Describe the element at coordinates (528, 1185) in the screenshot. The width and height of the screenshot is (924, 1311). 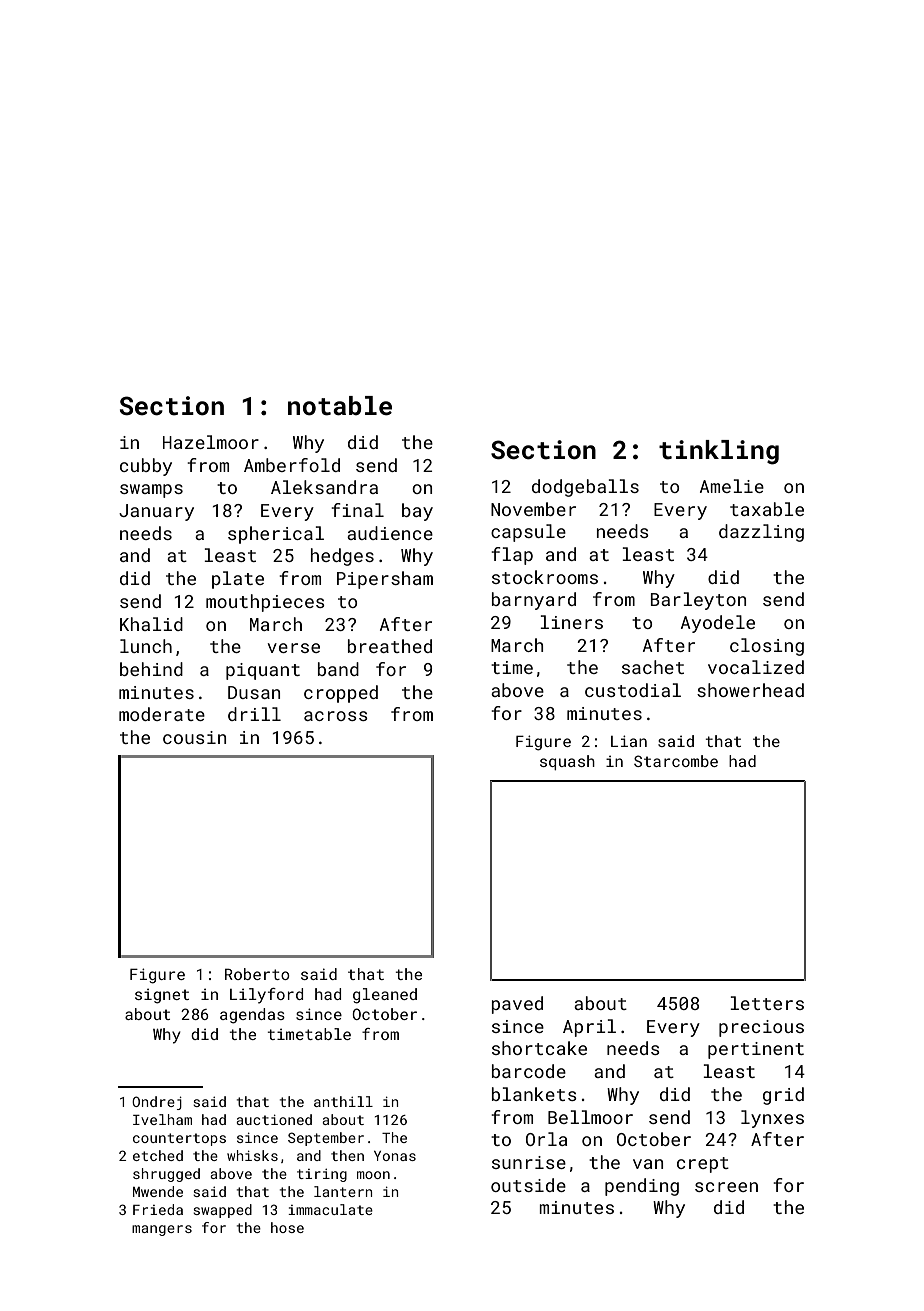
I see `outside` at that location.
